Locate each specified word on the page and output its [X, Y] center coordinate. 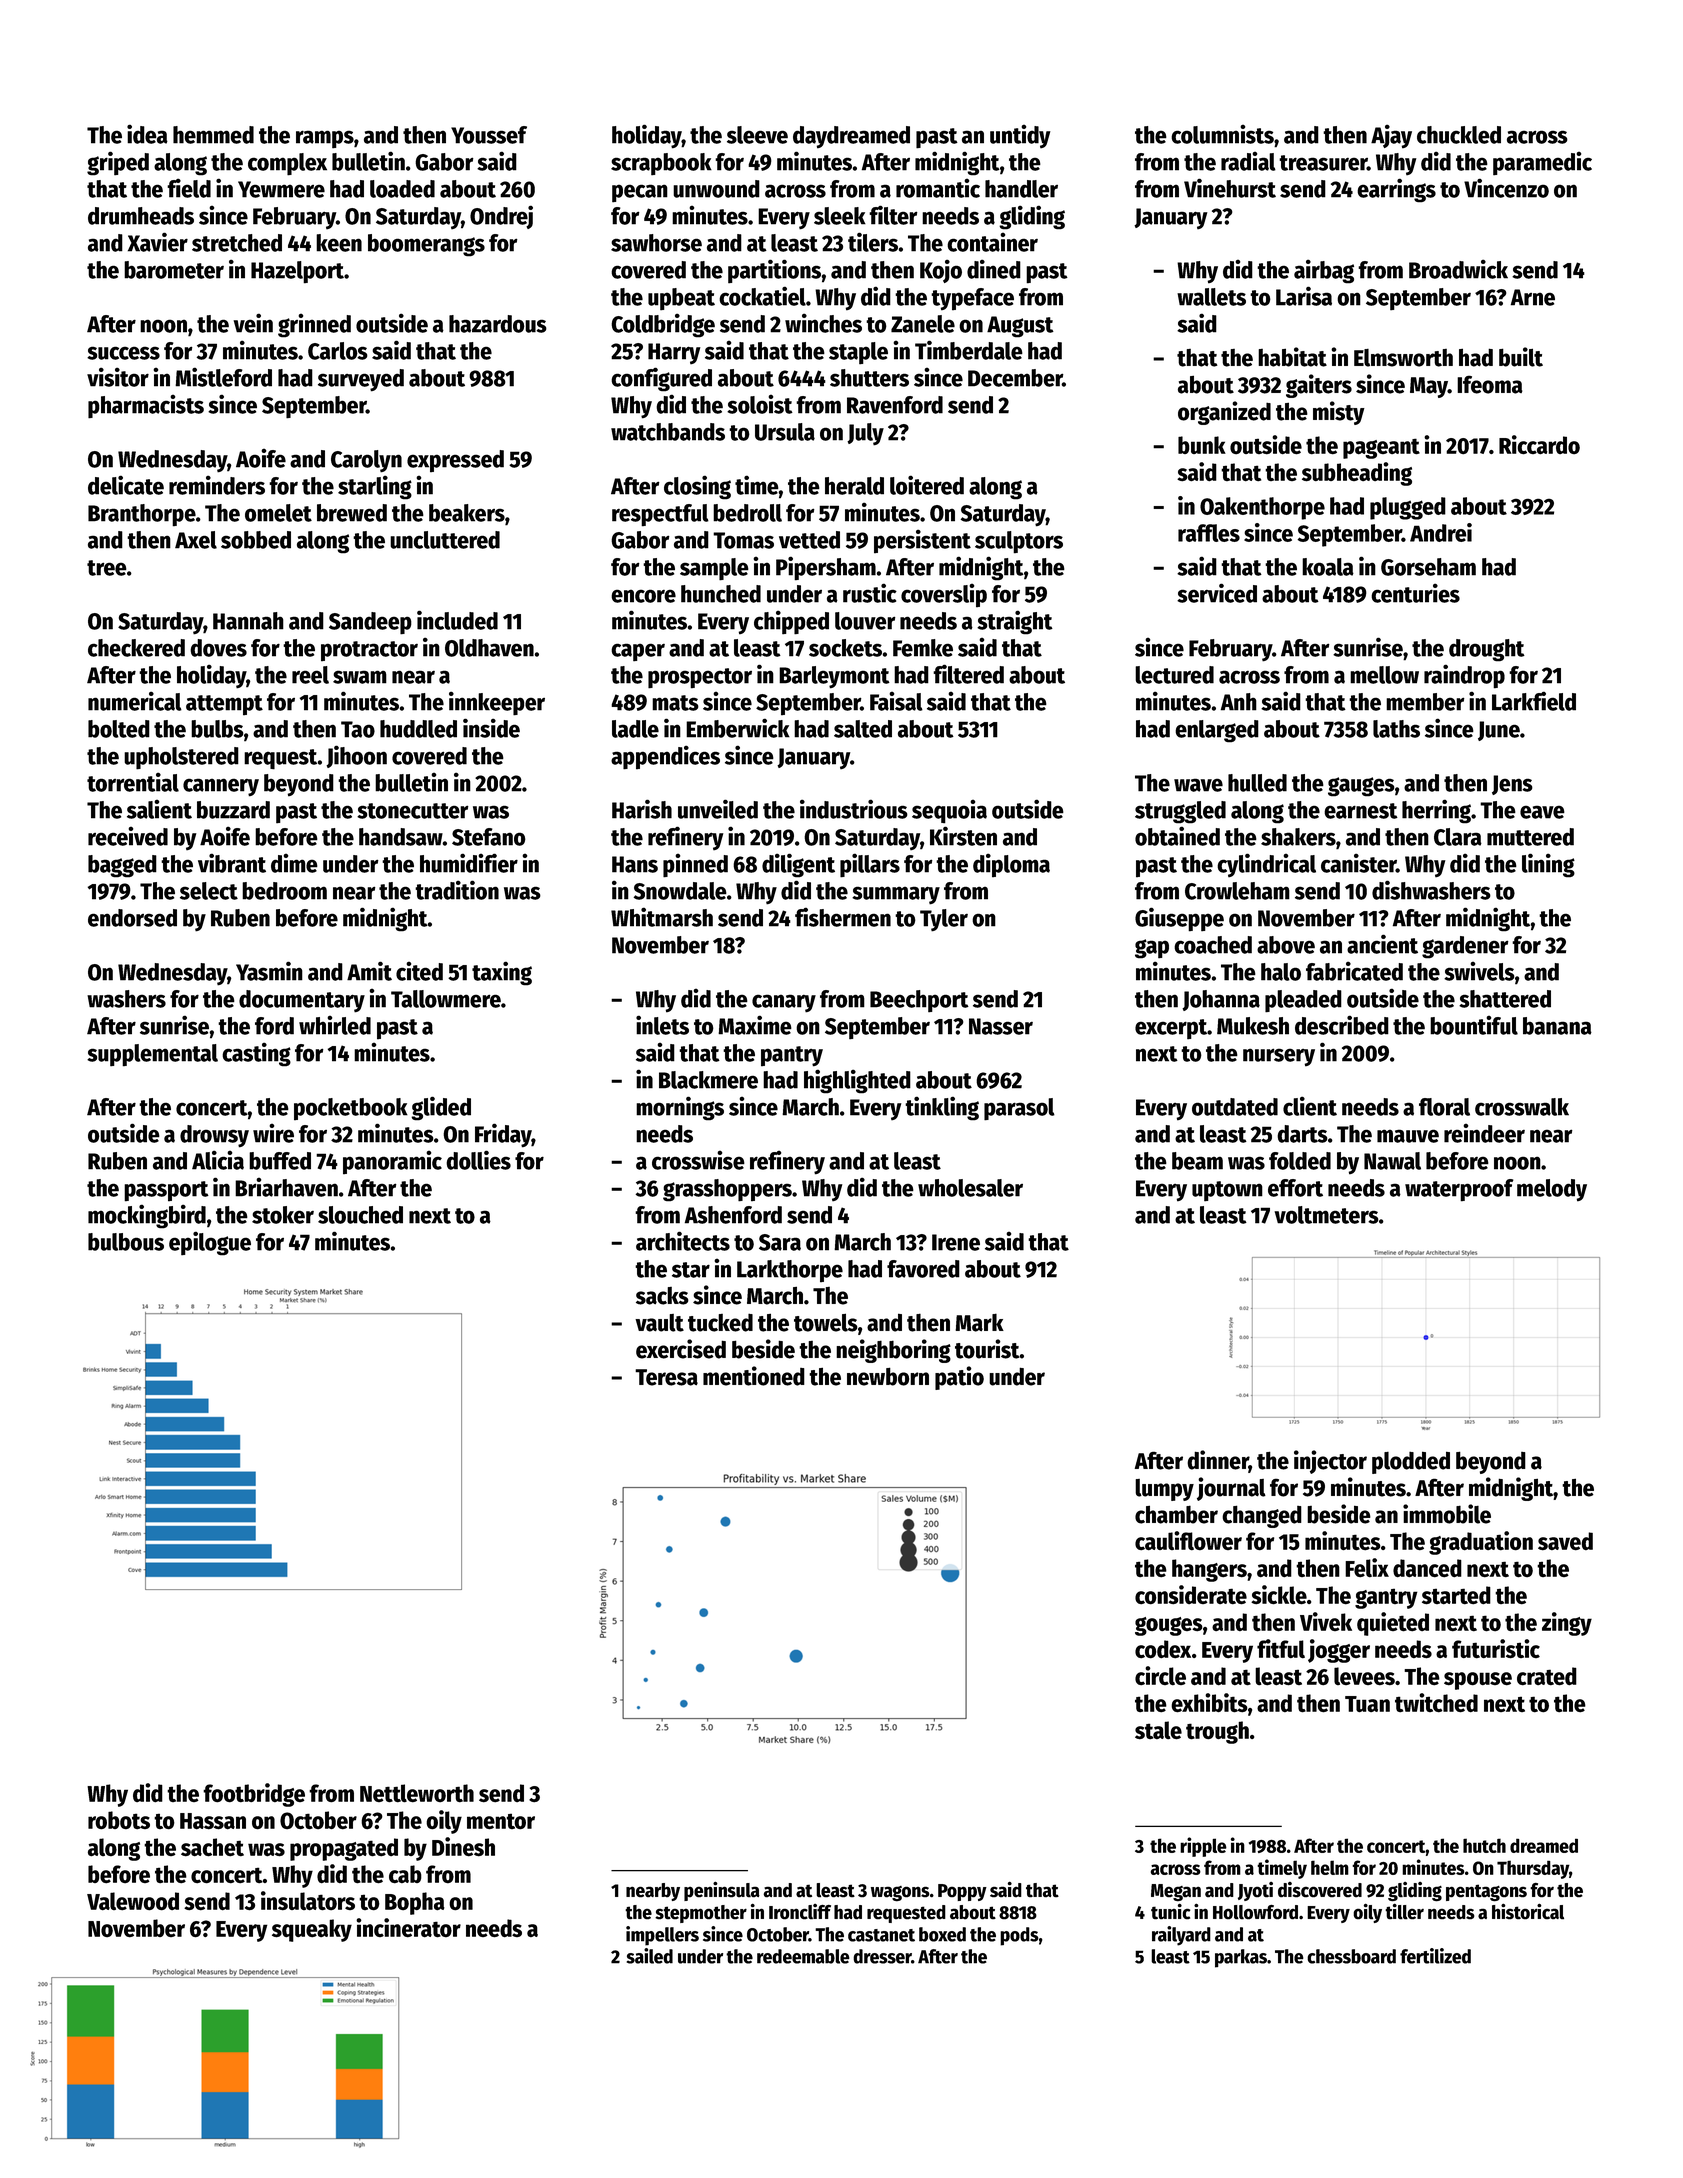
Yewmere [281, 189]
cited [419, 971]
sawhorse [656, 243]
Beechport [919, 1001]
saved [1565, 1541]
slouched [360, 1215]
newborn [888, 1376]
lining [1548, 865]
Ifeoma [1490, 384]
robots [119, 1820]
